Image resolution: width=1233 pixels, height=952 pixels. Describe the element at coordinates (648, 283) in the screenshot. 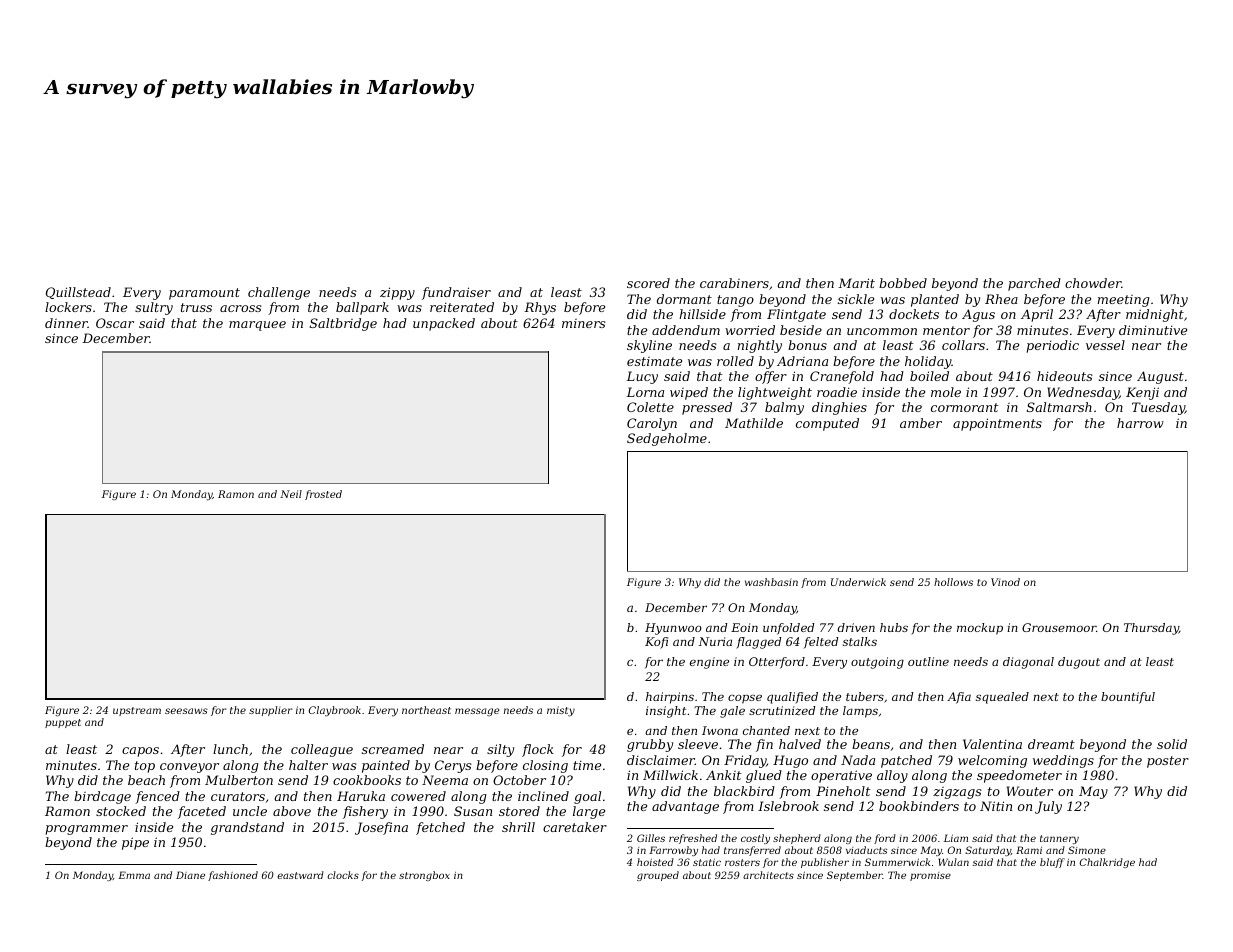

I see `scored` at that location.
